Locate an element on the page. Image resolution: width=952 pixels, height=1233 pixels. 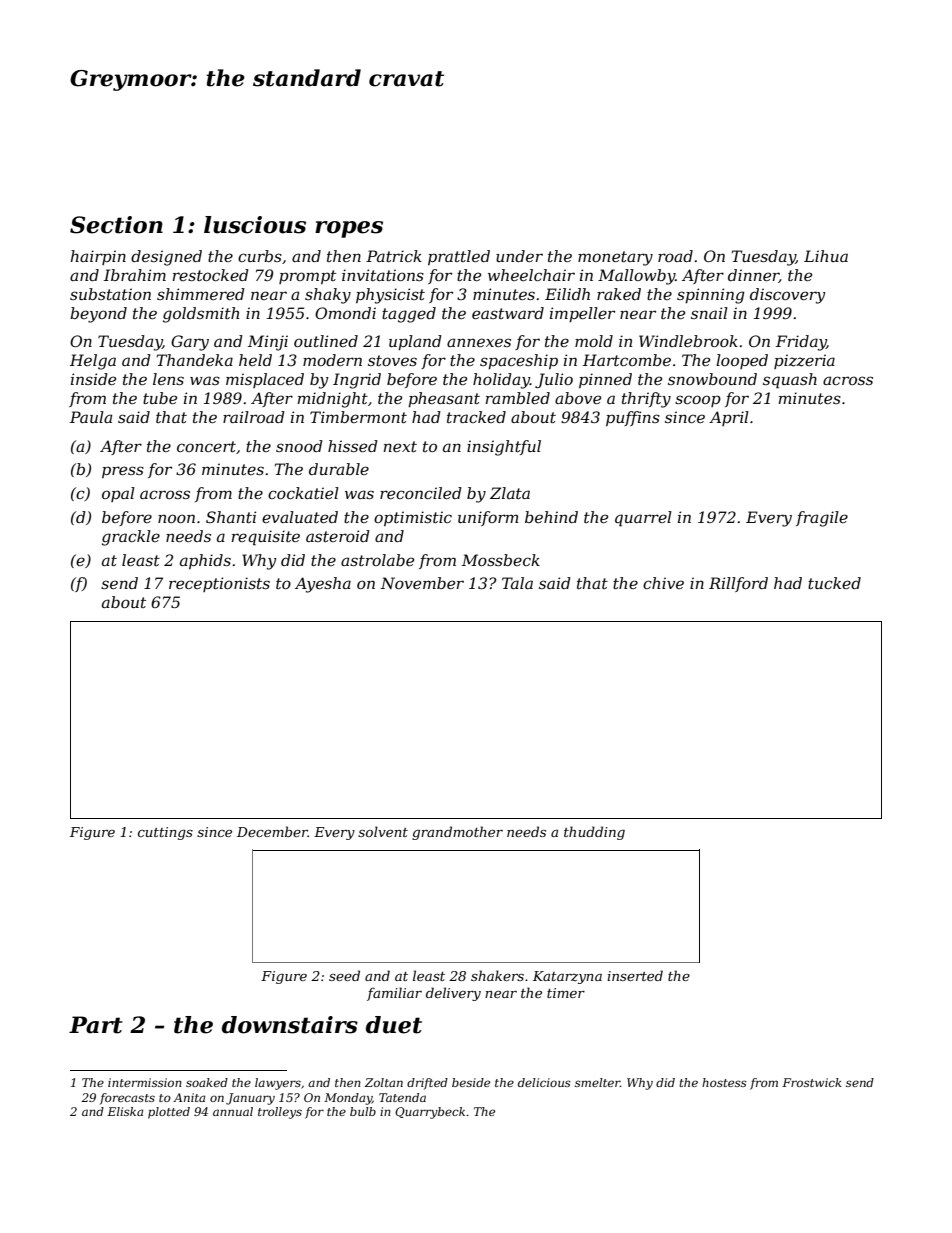
timer is located at coordinates (566, 993).
